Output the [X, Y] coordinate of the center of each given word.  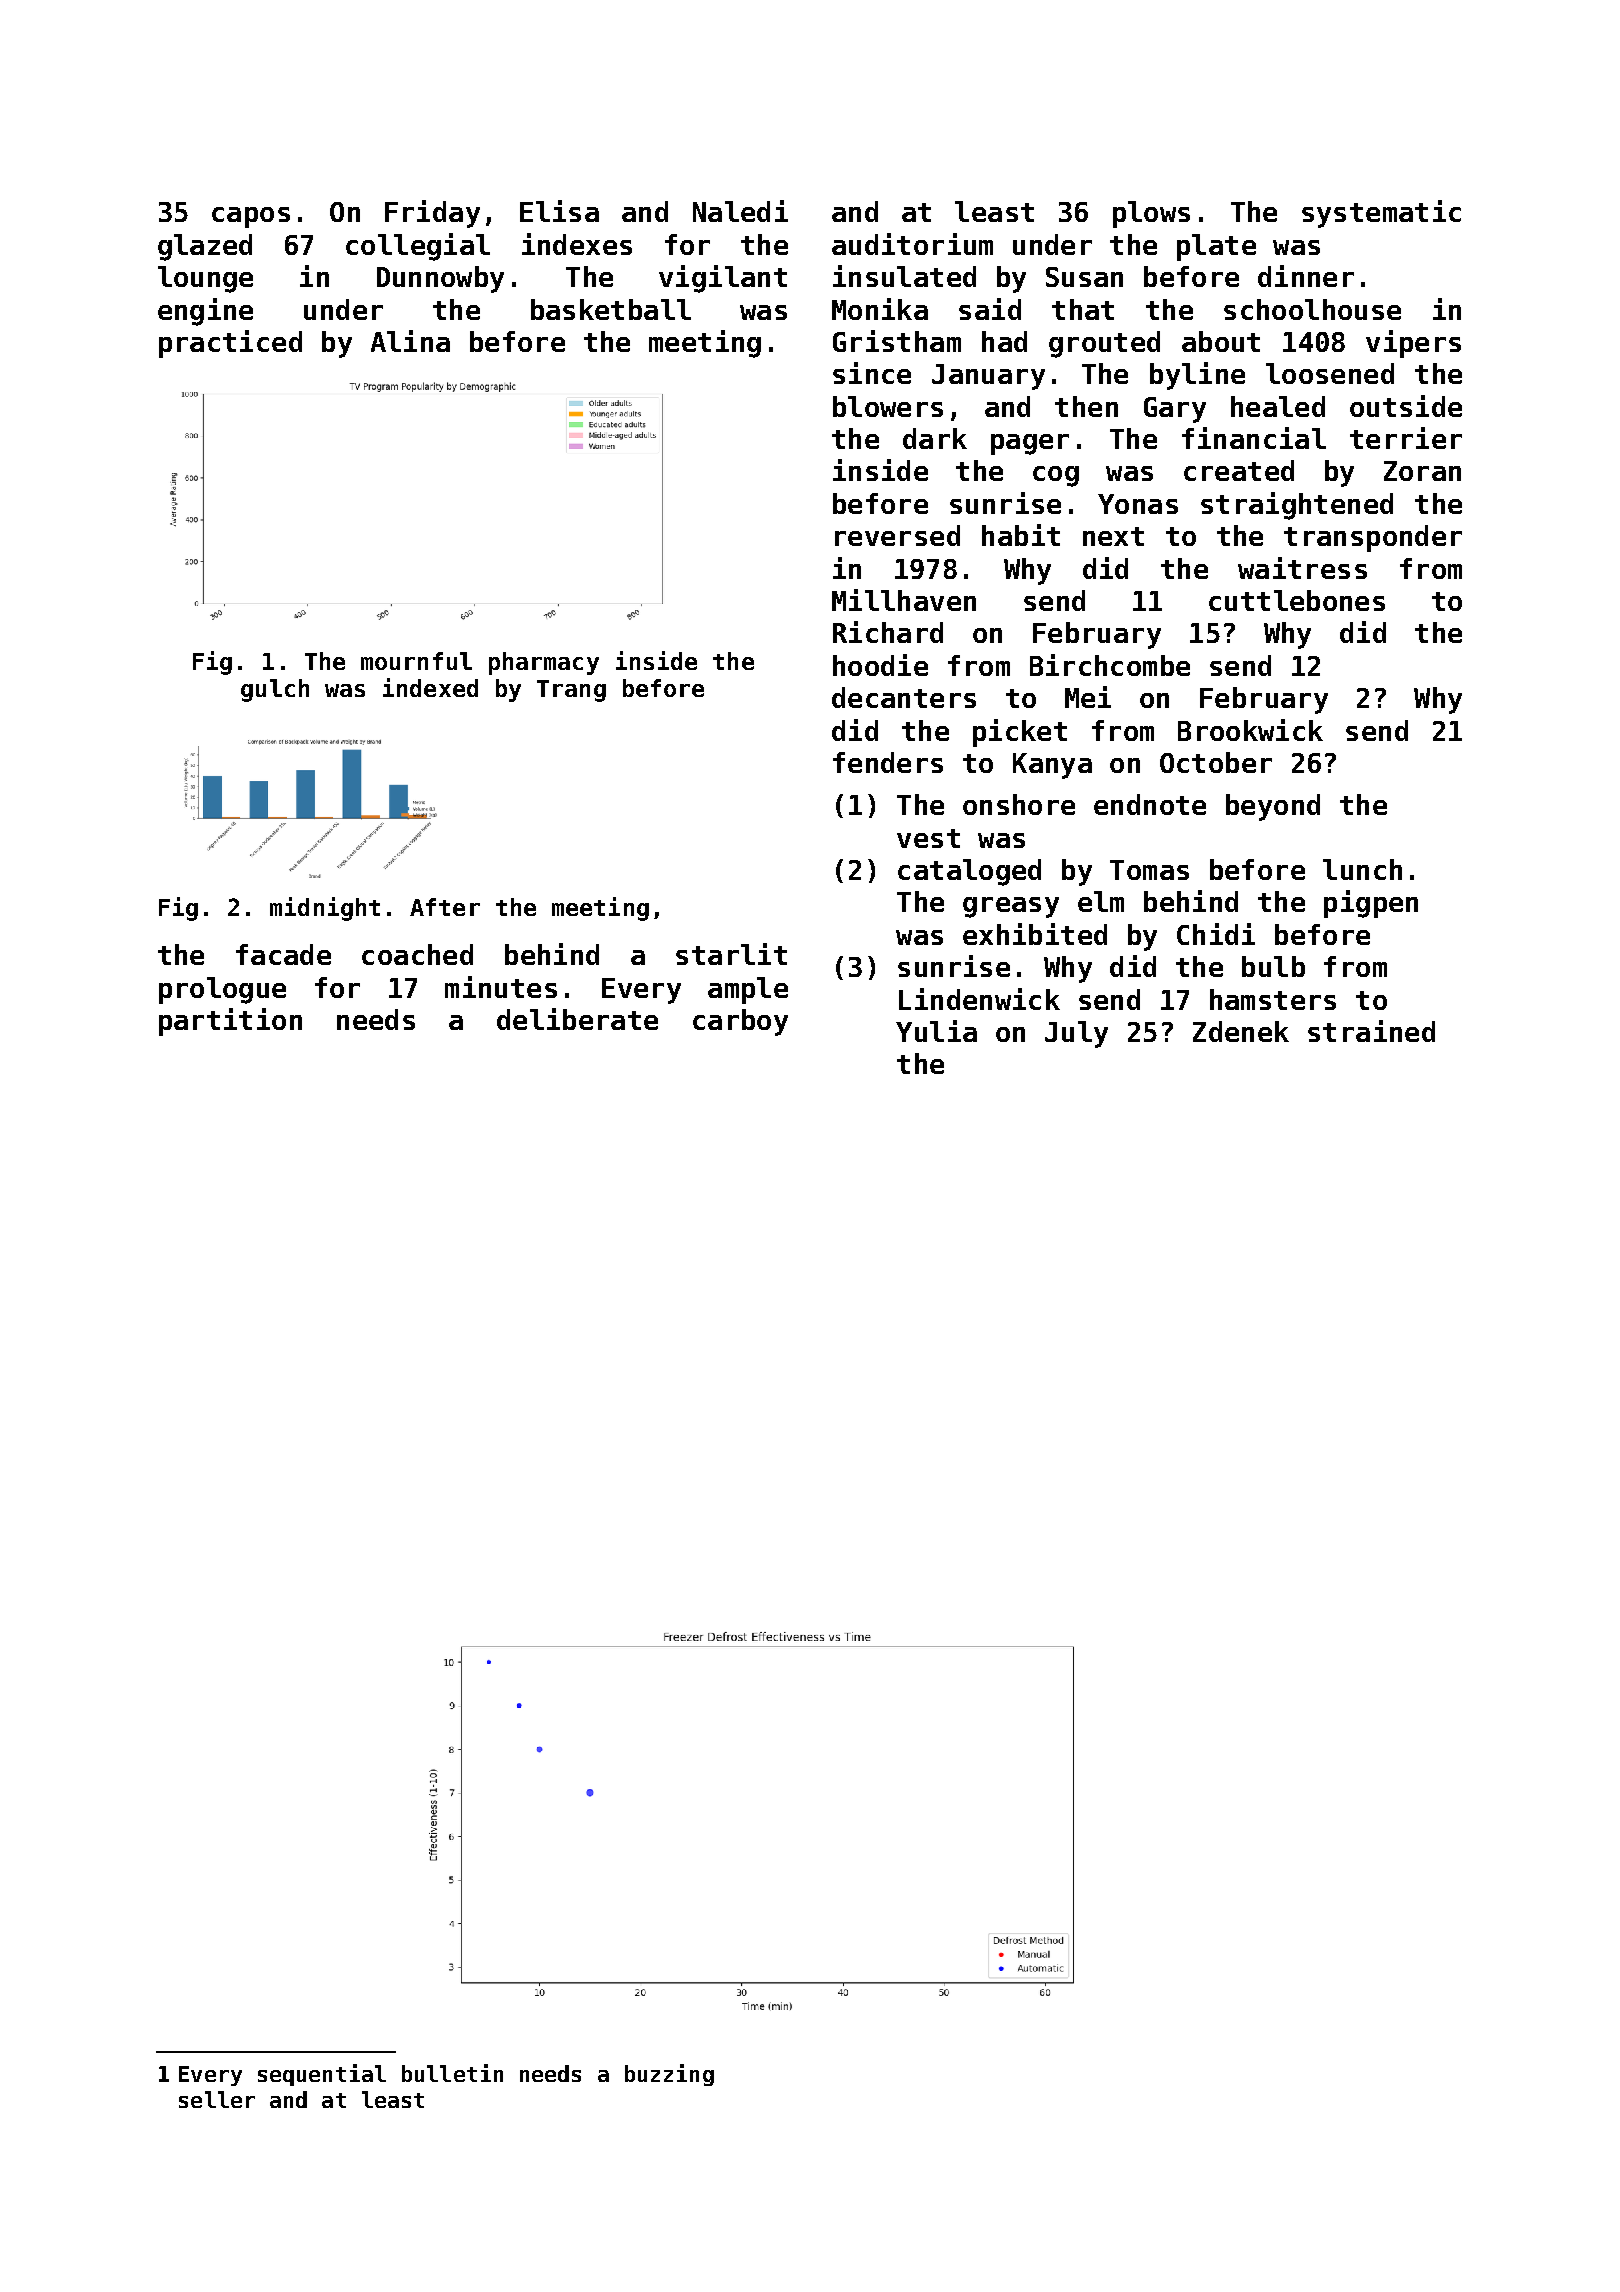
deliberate [577, 1019]
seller [217, 2099]
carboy [740, 1022]
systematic [1381, 214]
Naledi [740, 211]
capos [251, 217]
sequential [322, 2075]
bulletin [452, 2073]
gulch [275, 690]
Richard [888, 632]
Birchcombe [1110, 665]
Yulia [936, 1031]
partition [230, 1022]
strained [1371, 1031]
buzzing [669, 2075]
